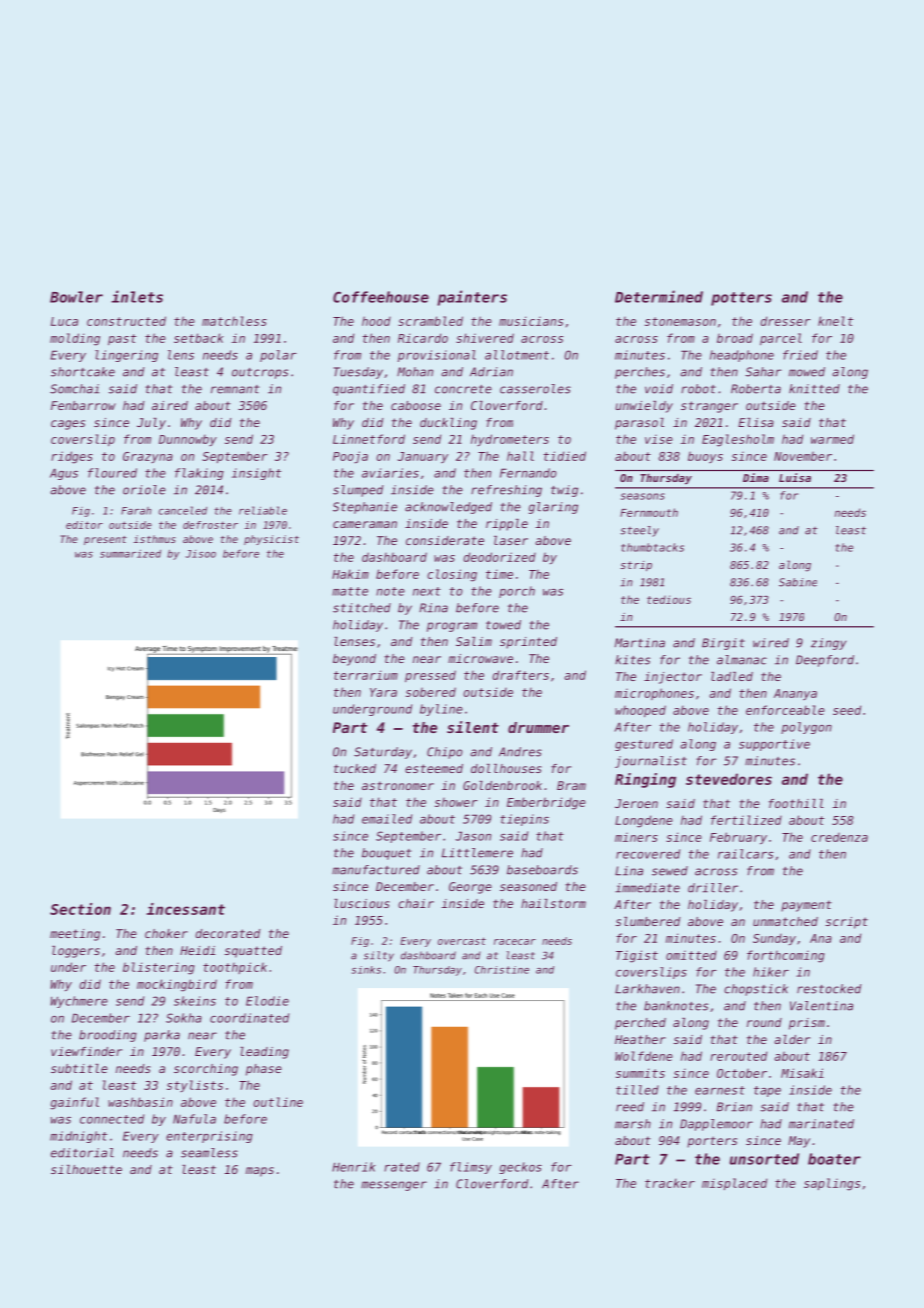 Image resolution: width=924 pixels, height=1308 pixels. Describe the element at coordinates (470, 888) in the screenshot. I see `George` at that location.
